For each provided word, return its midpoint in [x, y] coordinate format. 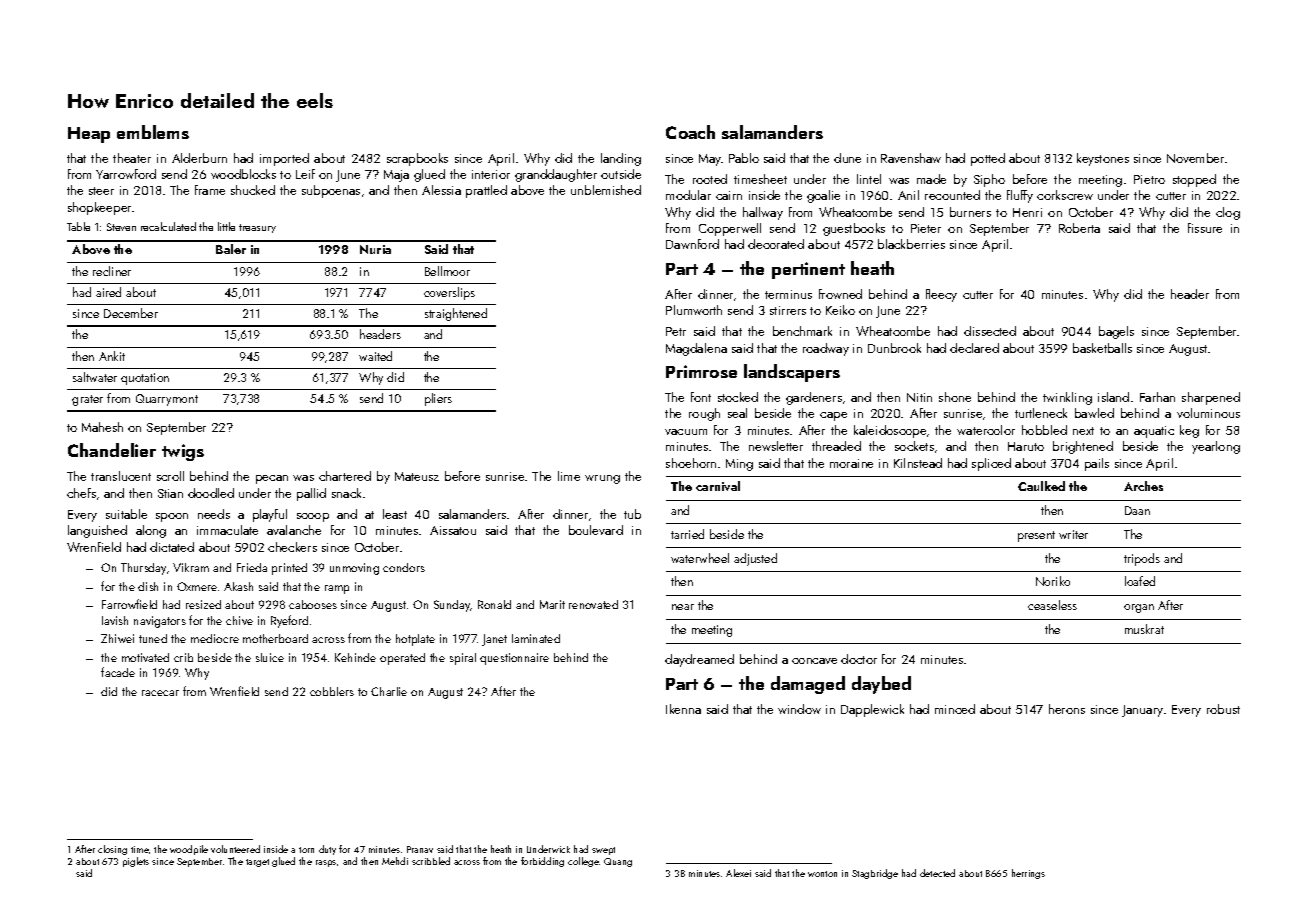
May [710, 160]
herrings [1028, 874]
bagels [1116, 332]
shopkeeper [100, 208]
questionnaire [514, 659]
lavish [115, 620]
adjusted [755, 559]
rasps [326, 863]
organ [1139, 608]
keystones [1103, 159]
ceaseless [1052, 605]
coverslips [449, 293]
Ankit [112, 356]
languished [97, 531]
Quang [618, 862]
